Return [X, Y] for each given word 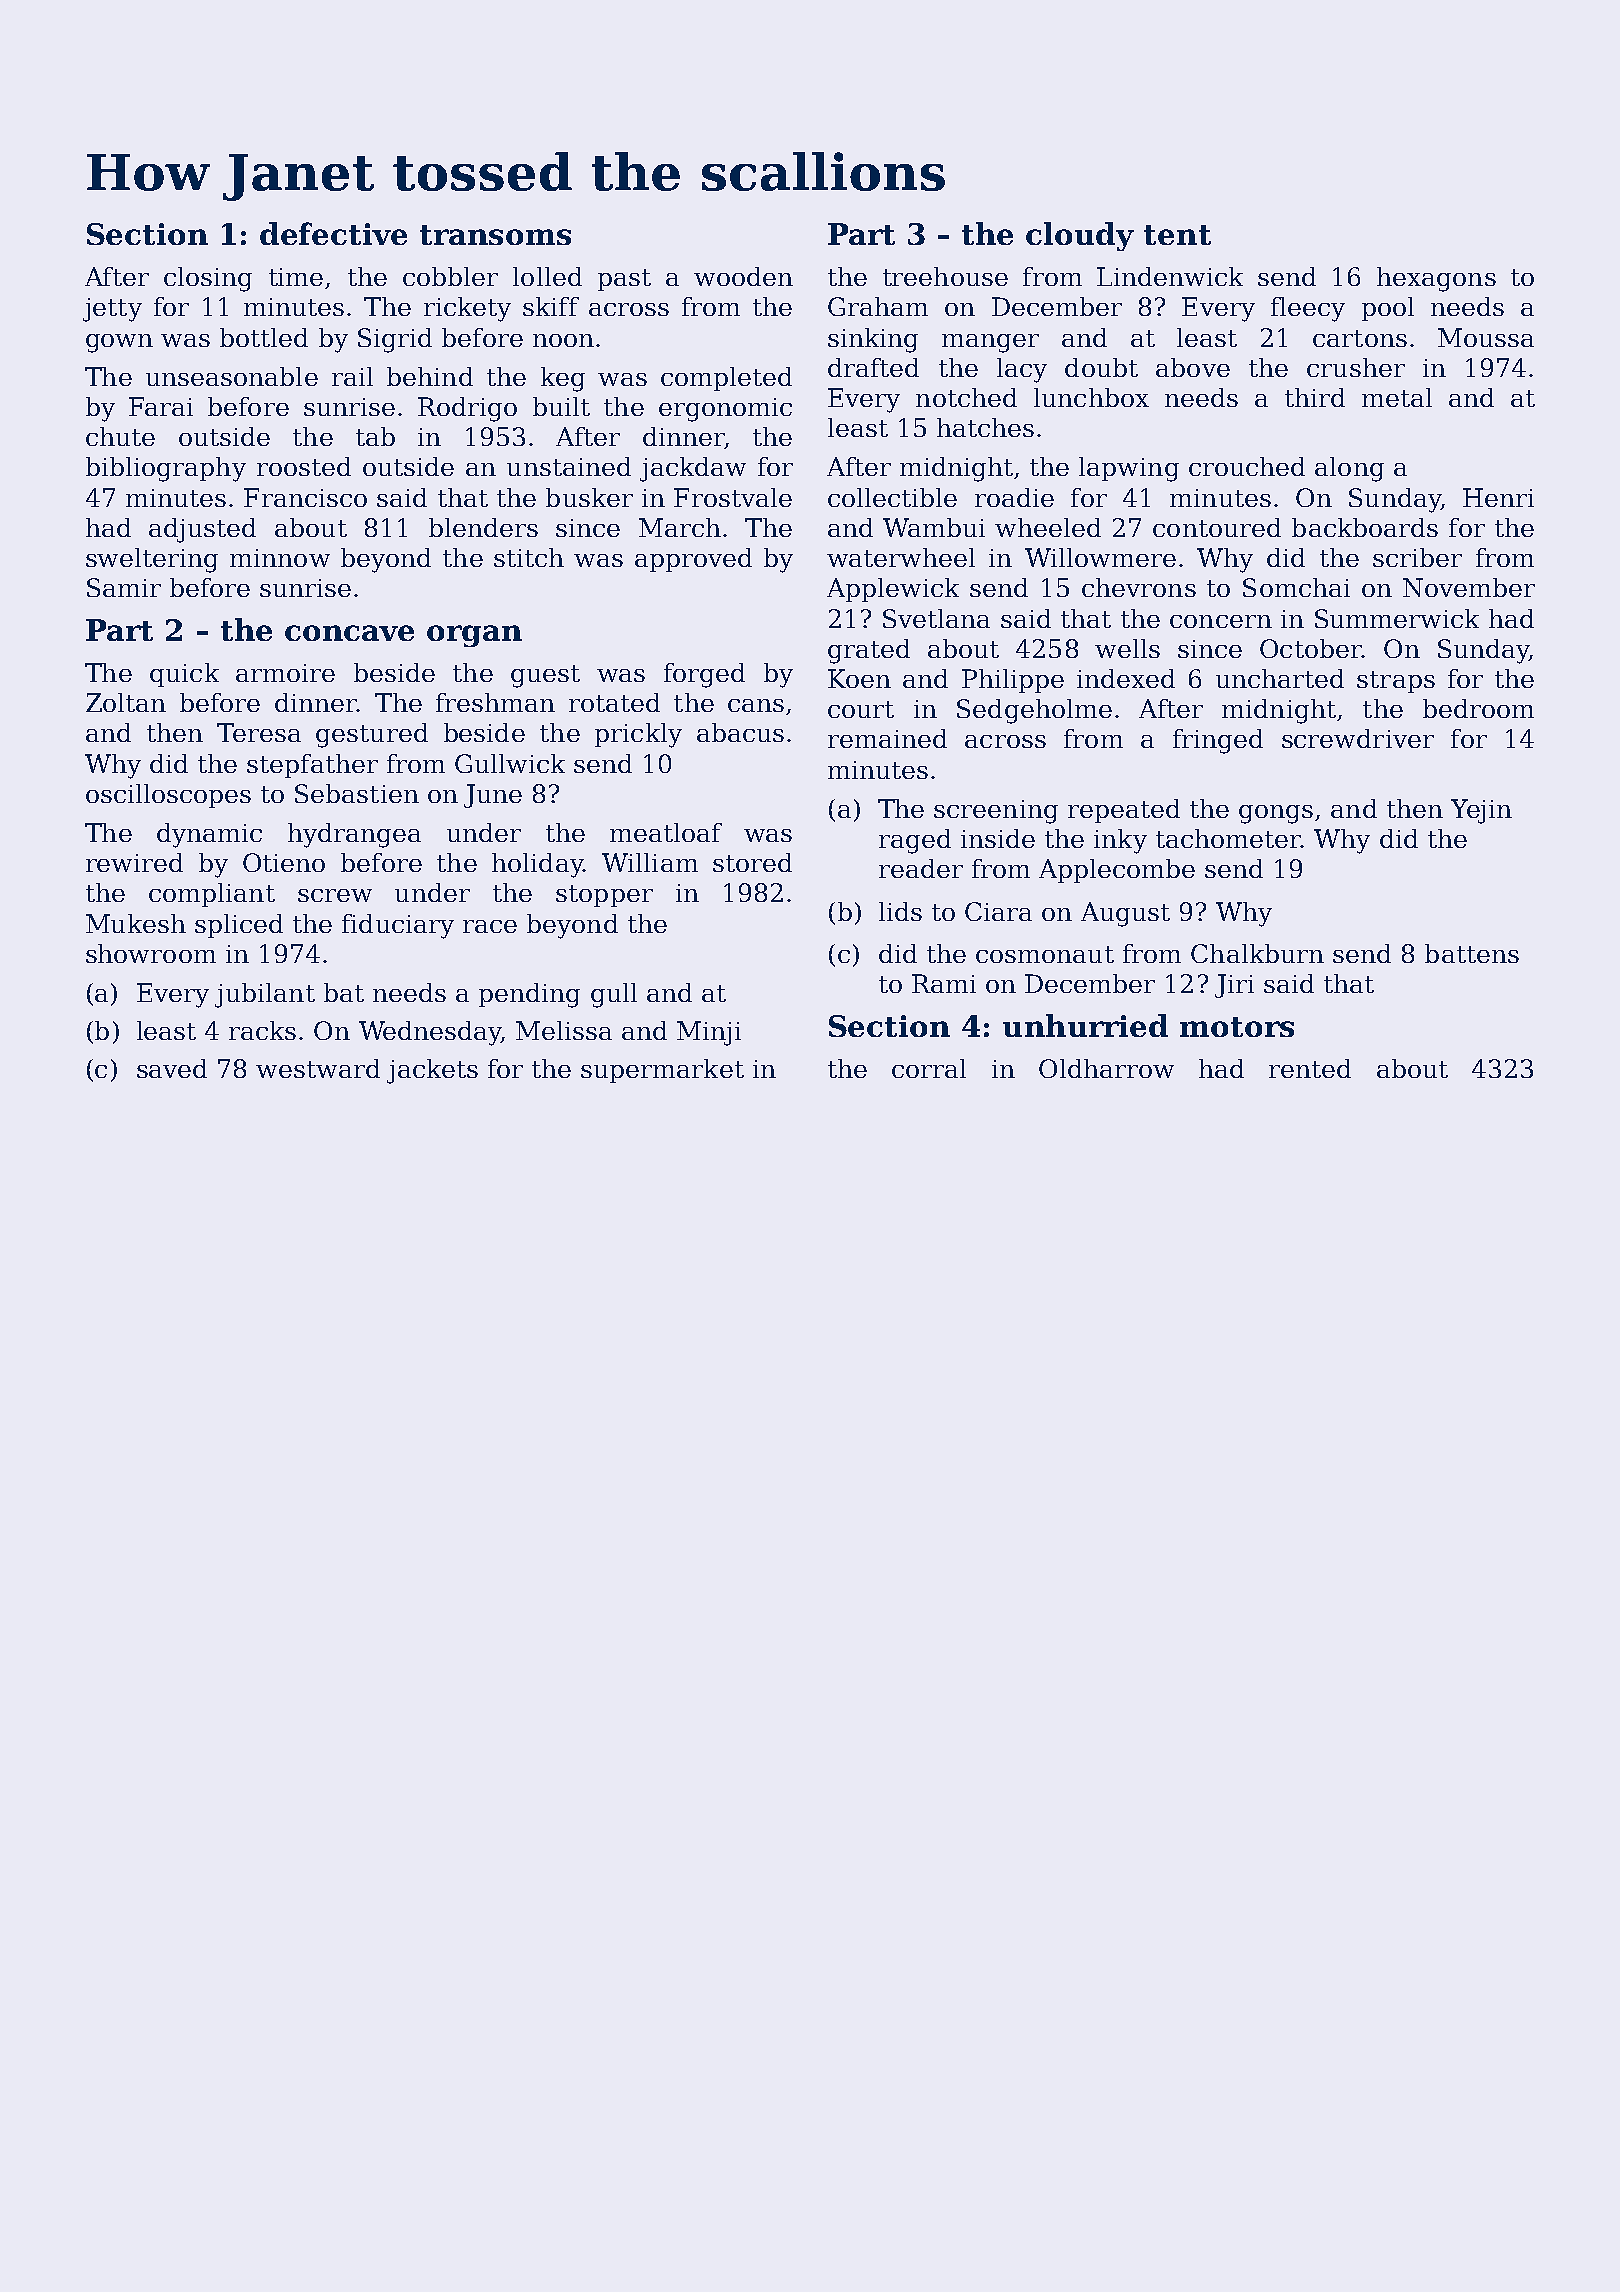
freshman [495, 702]
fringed [1218, 741]
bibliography [166, 469]
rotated [614, 702]
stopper [604, 896]
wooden [743, 276]
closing [208, 279]
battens [1472, 953]
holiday [537, 865]
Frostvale [733, 497]
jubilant [265, 995]
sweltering [152, 560]
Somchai [1296, 587]
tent [1177, 235]
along [1349, 469]
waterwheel [901, 557]
